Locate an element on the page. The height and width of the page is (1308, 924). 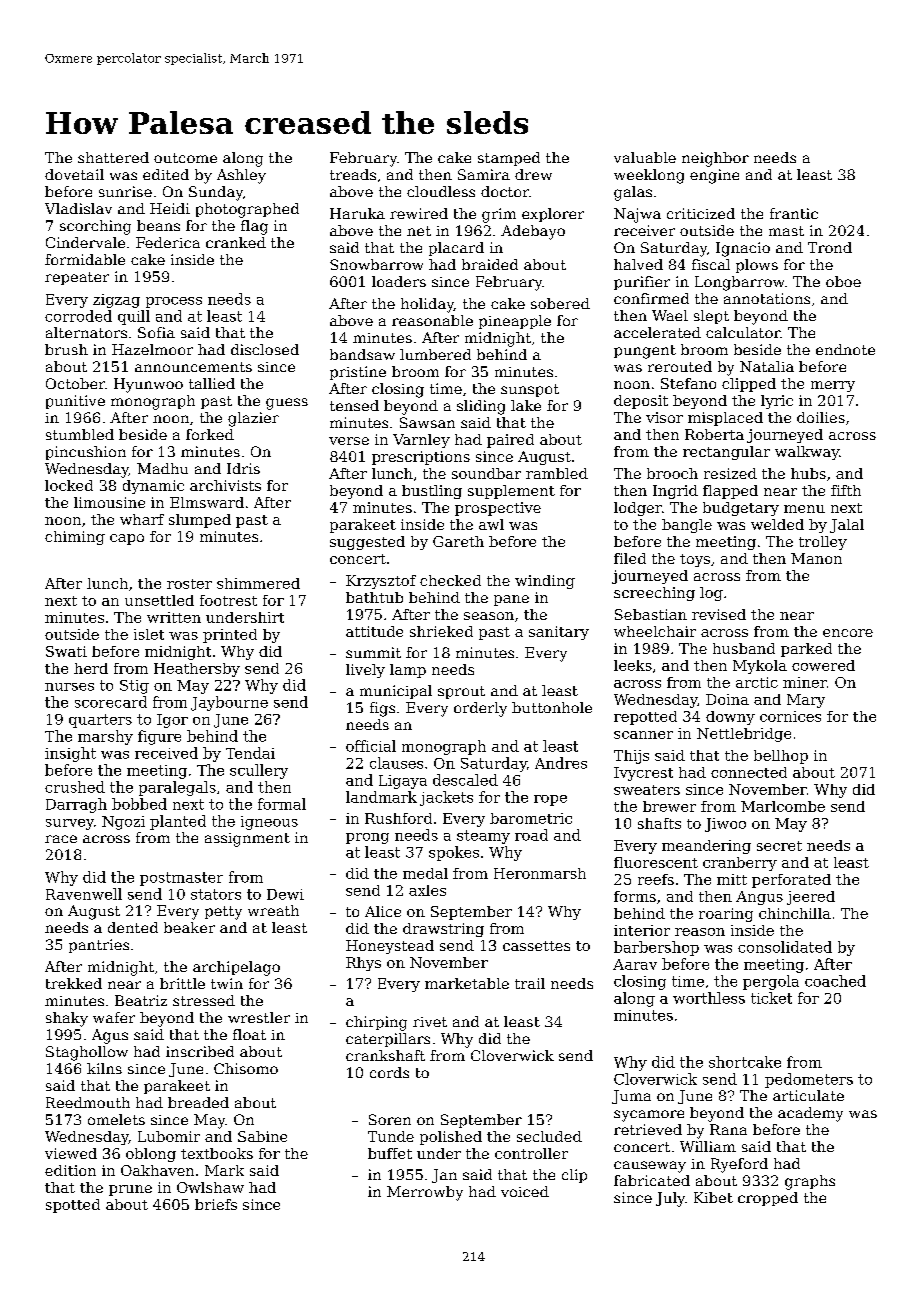
prune is located at coordinates (130, 1190).
